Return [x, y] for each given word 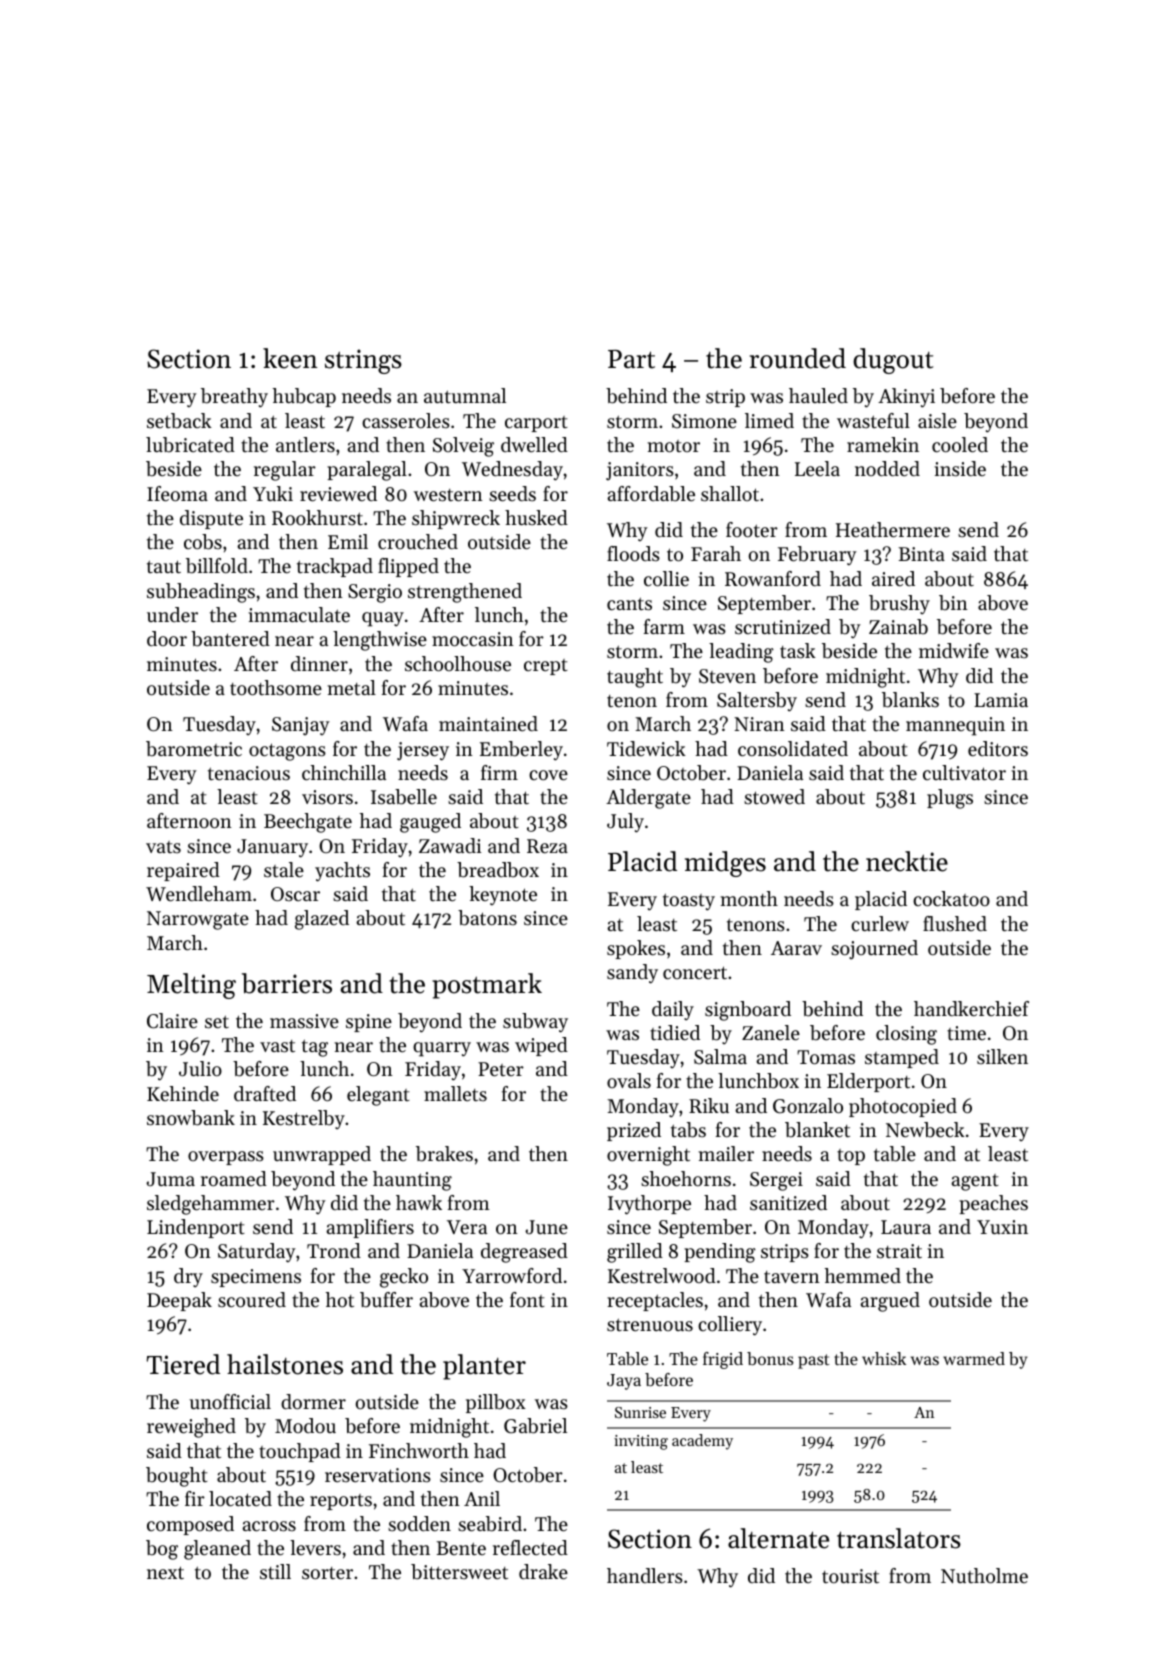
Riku [709, 1105]
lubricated [190, 445]
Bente [461, 1548]
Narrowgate [198, 920]
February [817, 556]
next [165, 1573]
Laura [906, 1227]
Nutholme [984, 1576]
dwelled [534, 445]
